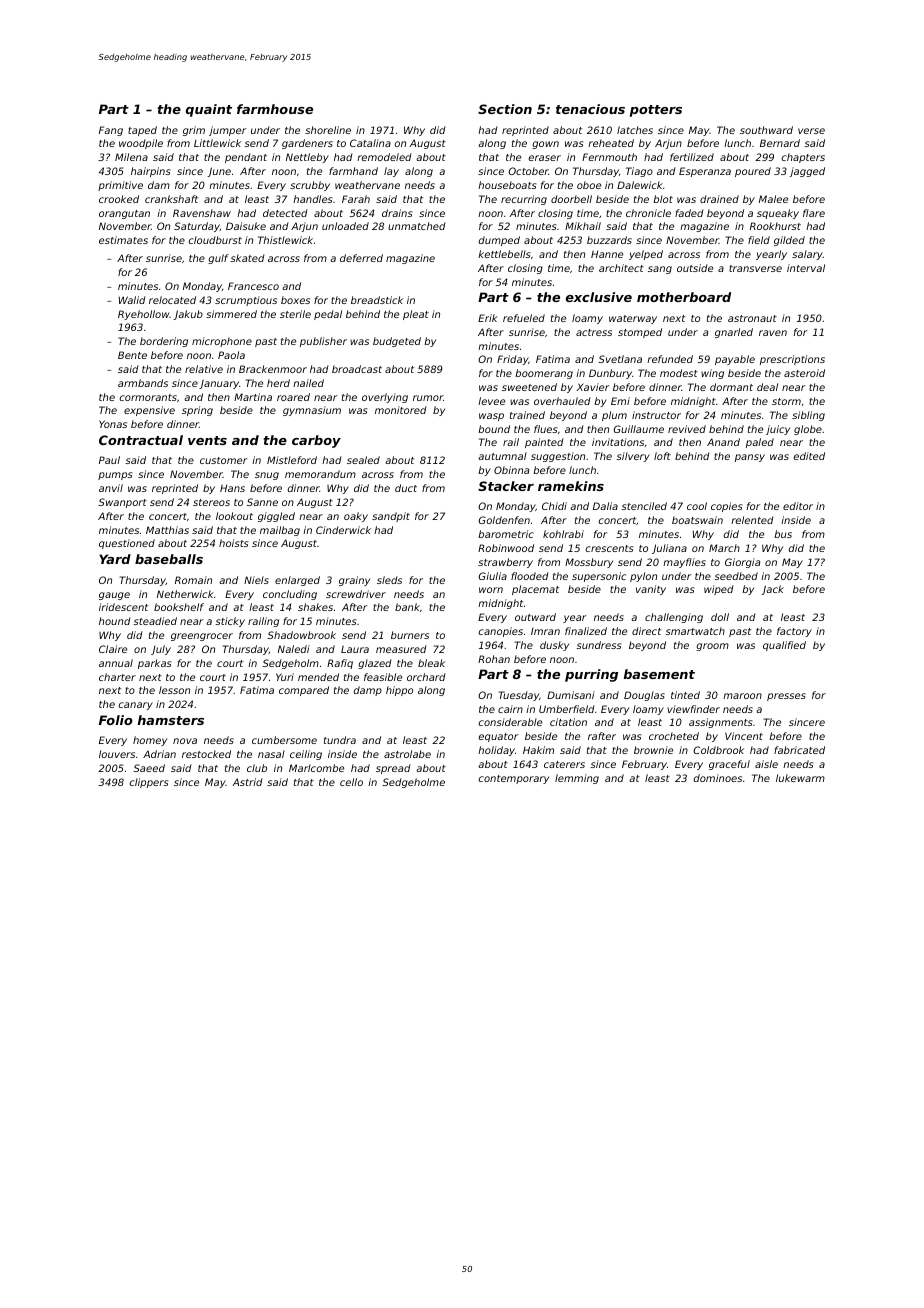  I want to click on revived, so click(687, 429).
